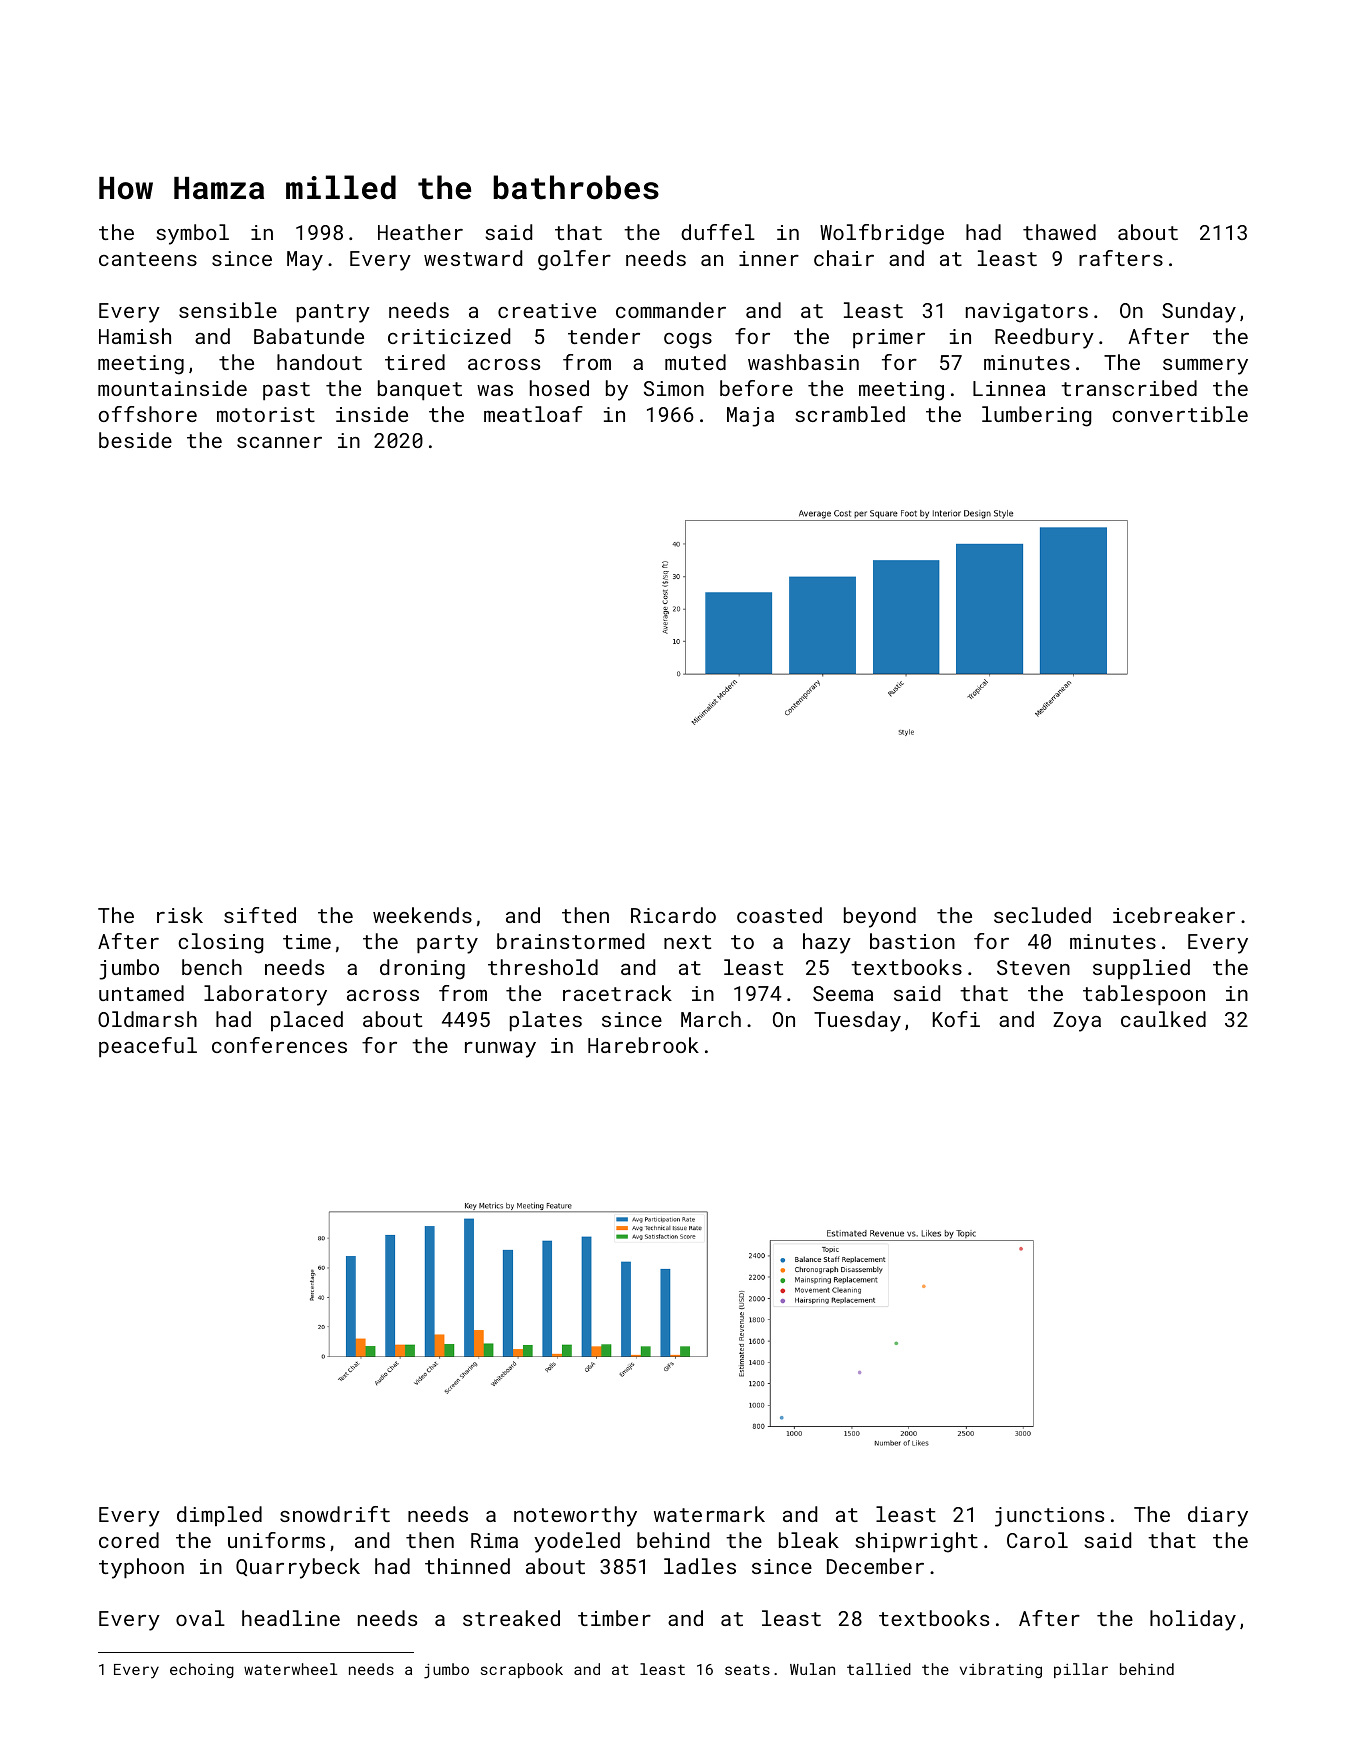 The height and width of the screenshot is (1743, 1347). What do you see at coordinates (298, 1568) in the screenshot?
I see `Quarrybeck` at bounding box center [298, 1568].
